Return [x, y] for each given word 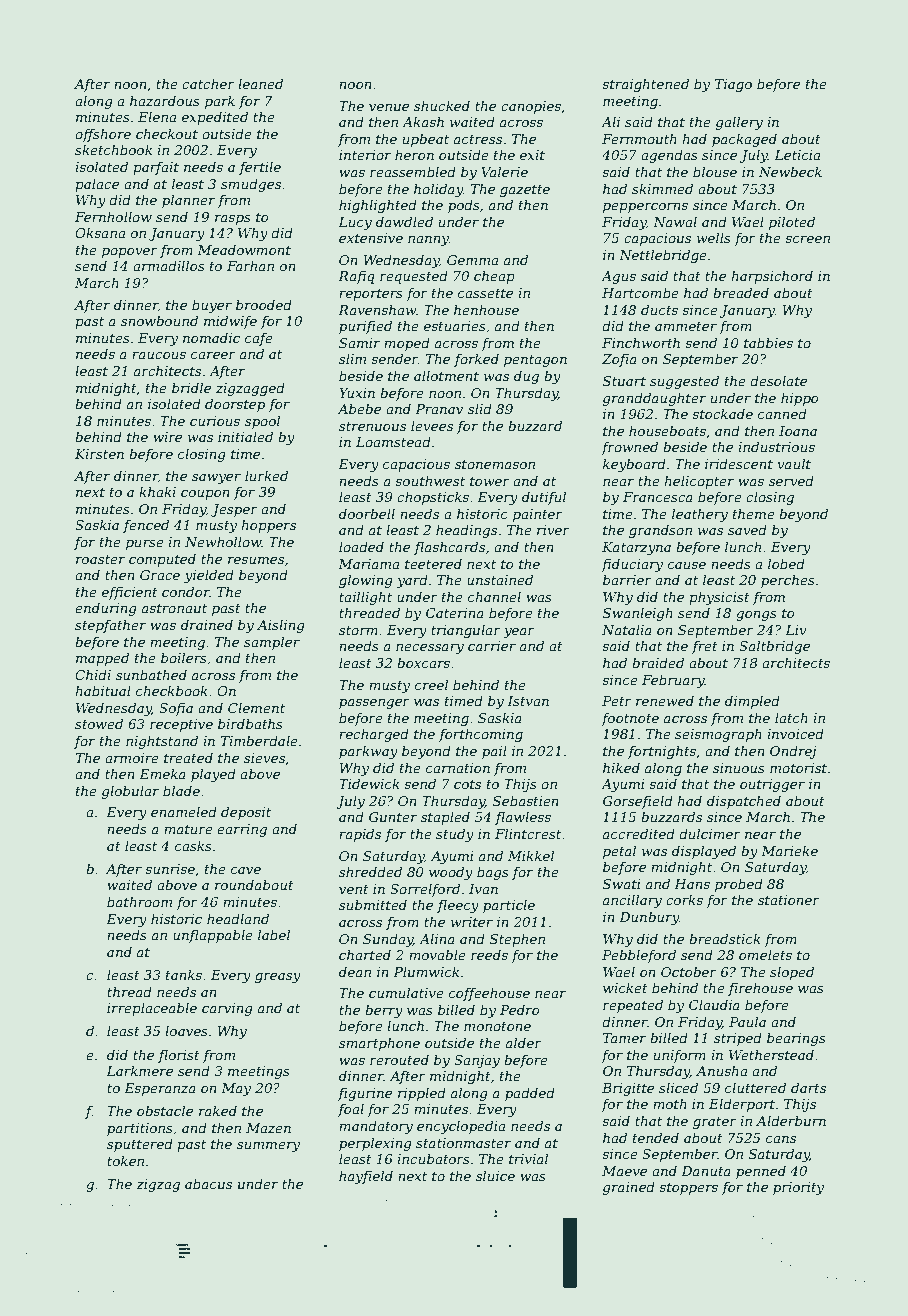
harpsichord [772, 277]
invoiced [795, 733]
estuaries [455, 326]
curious [215, 421]
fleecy [458, 906]
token [125, 1160]
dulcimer [710, 833]
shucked [442, 105]
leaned [260, 83]
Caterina [455, 613]
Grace [160, 575]
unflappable [213, 936]
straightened [645, 85]
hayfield [366, 1177]
